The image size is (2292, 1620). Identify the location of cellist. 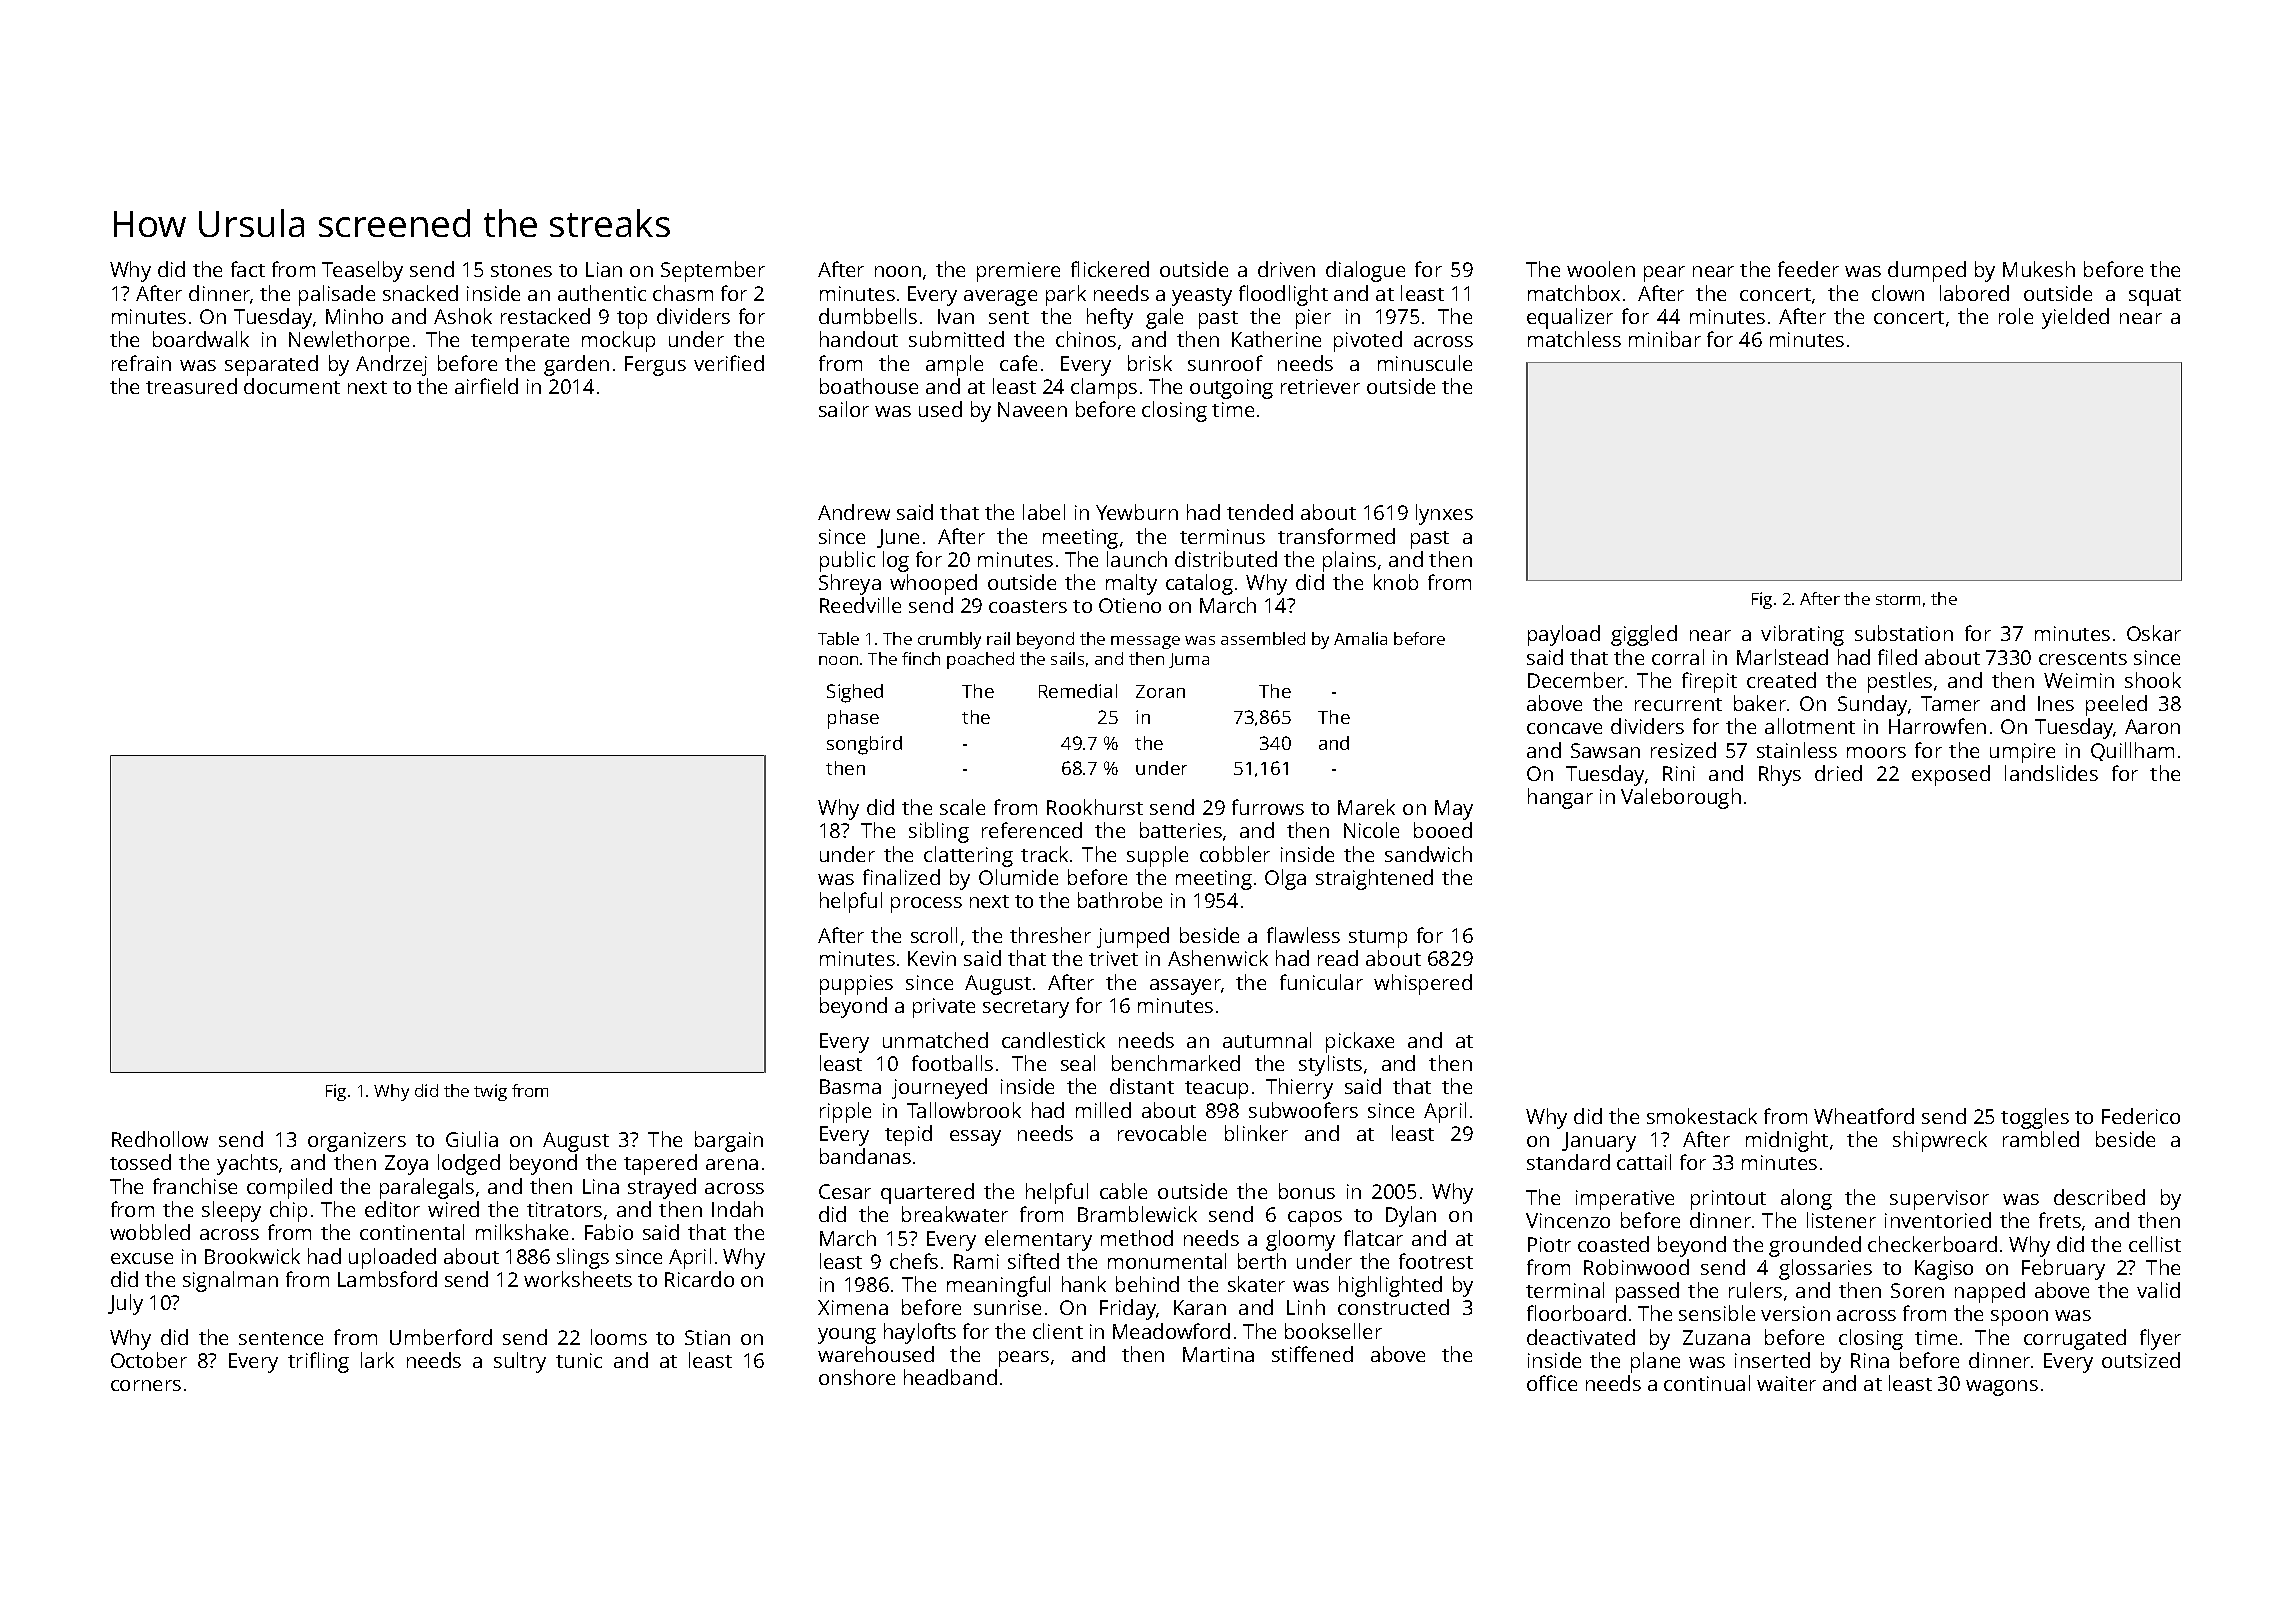
(2155, 1244).
